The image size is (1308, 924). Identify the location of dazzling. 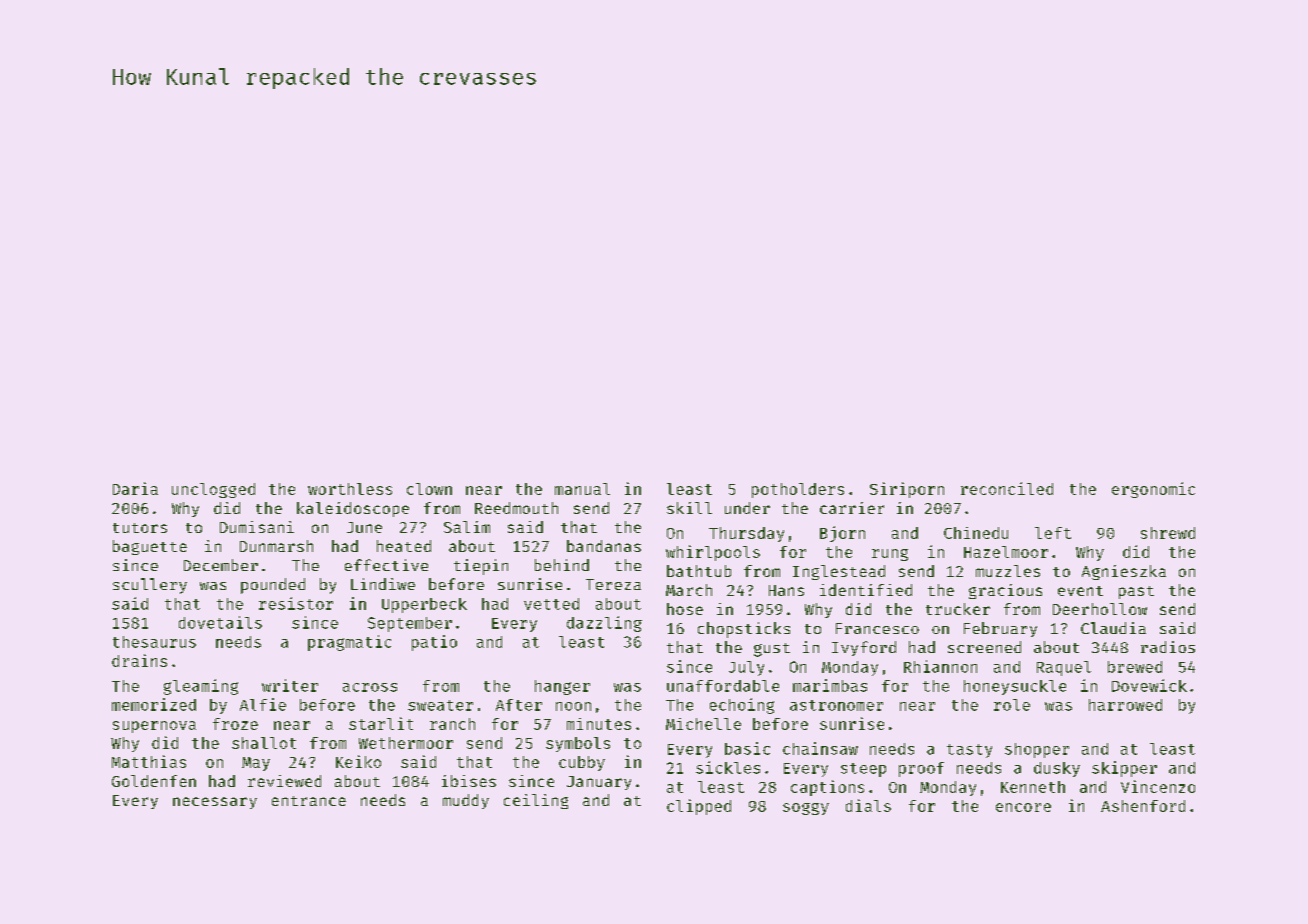
(604, 624).
